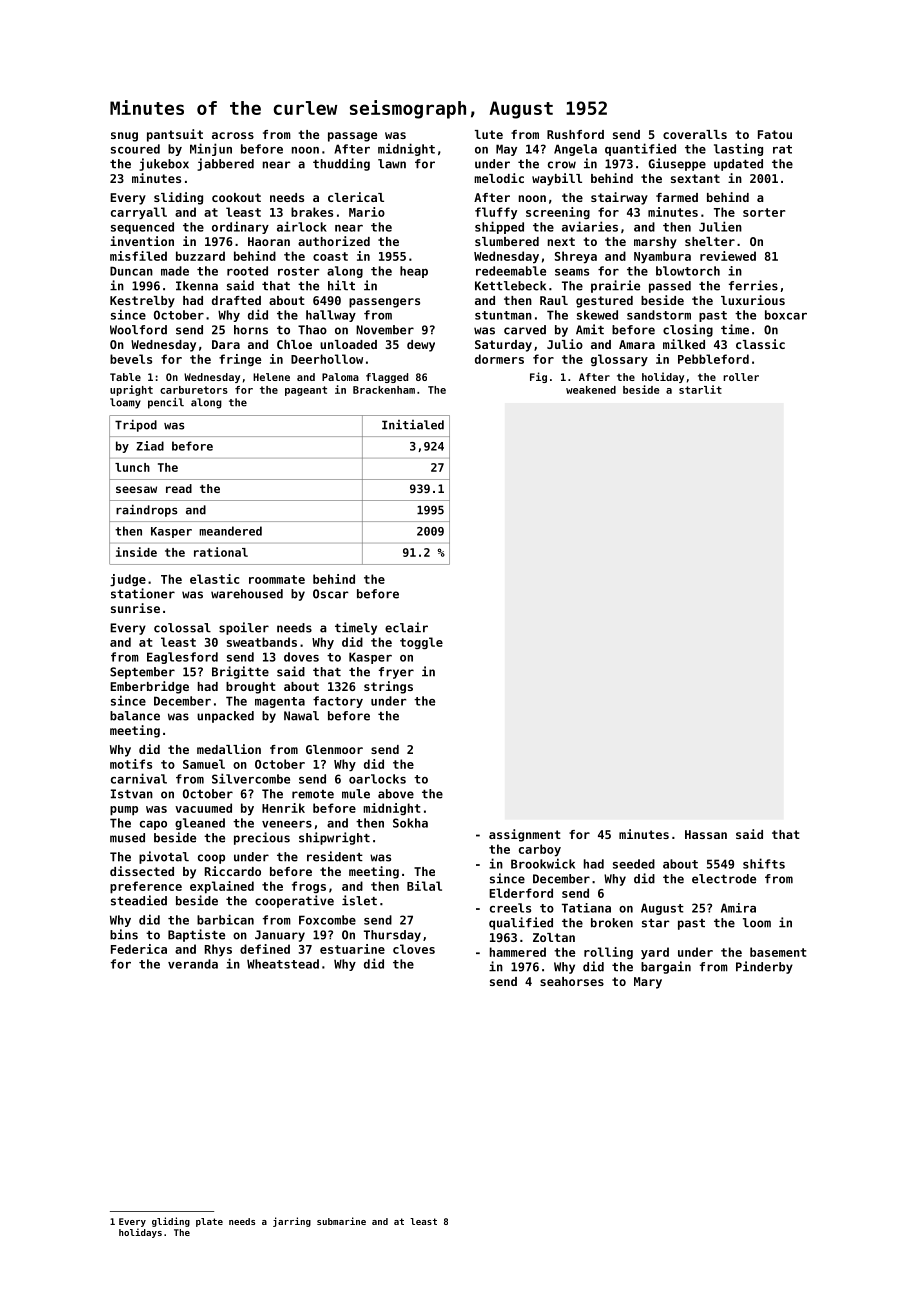  What do you see at coordinates (182, 628) in the image?
I see `colossal` at bounding box center [182, 628].
